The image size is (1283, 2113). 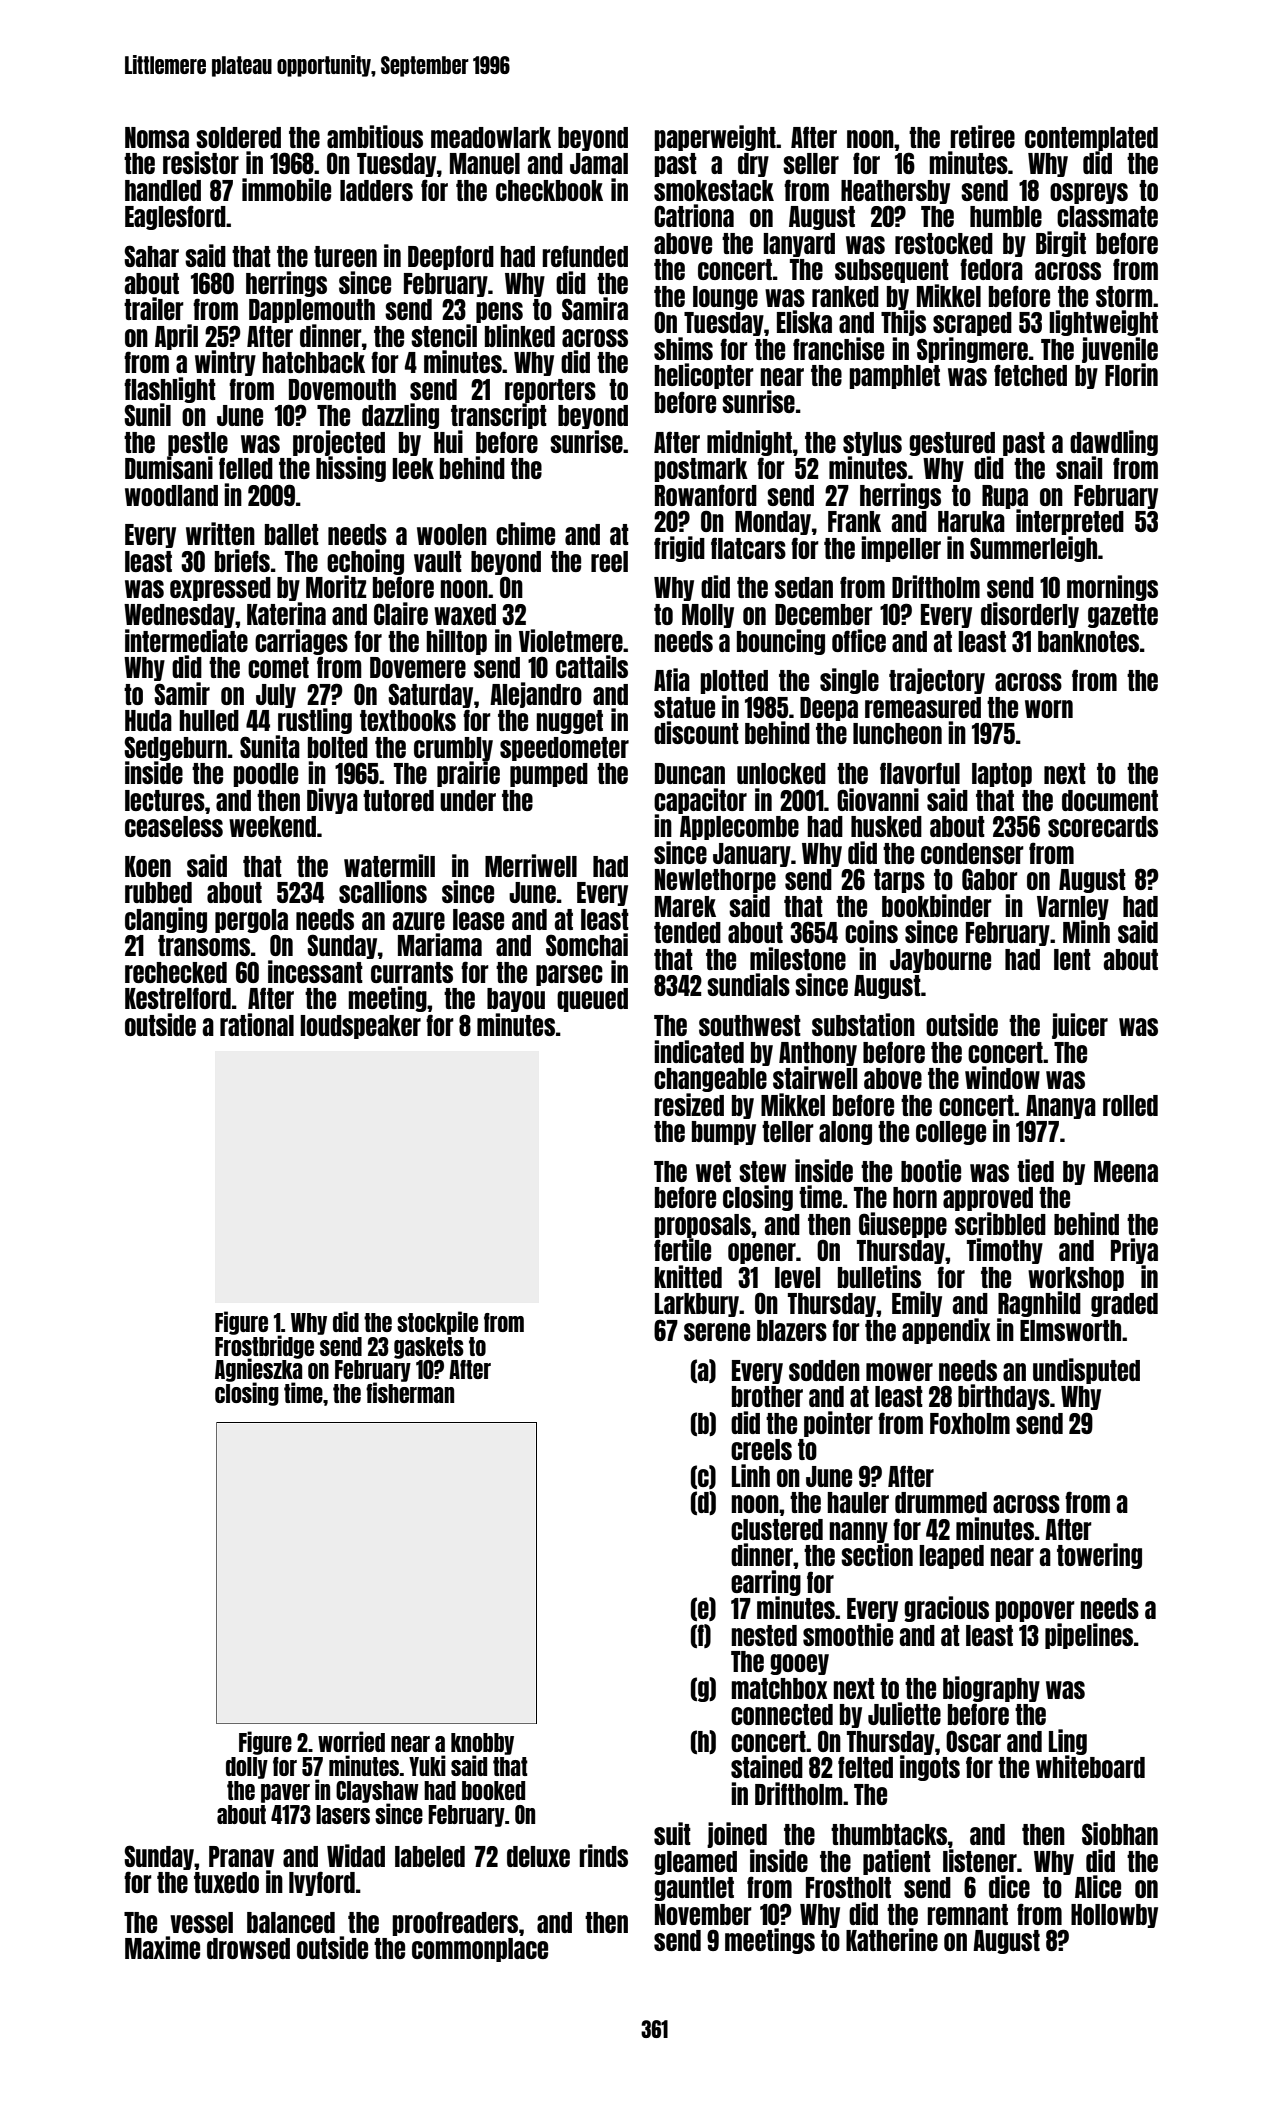 I want to click on Nomsa, so click(x=157, y=137).
